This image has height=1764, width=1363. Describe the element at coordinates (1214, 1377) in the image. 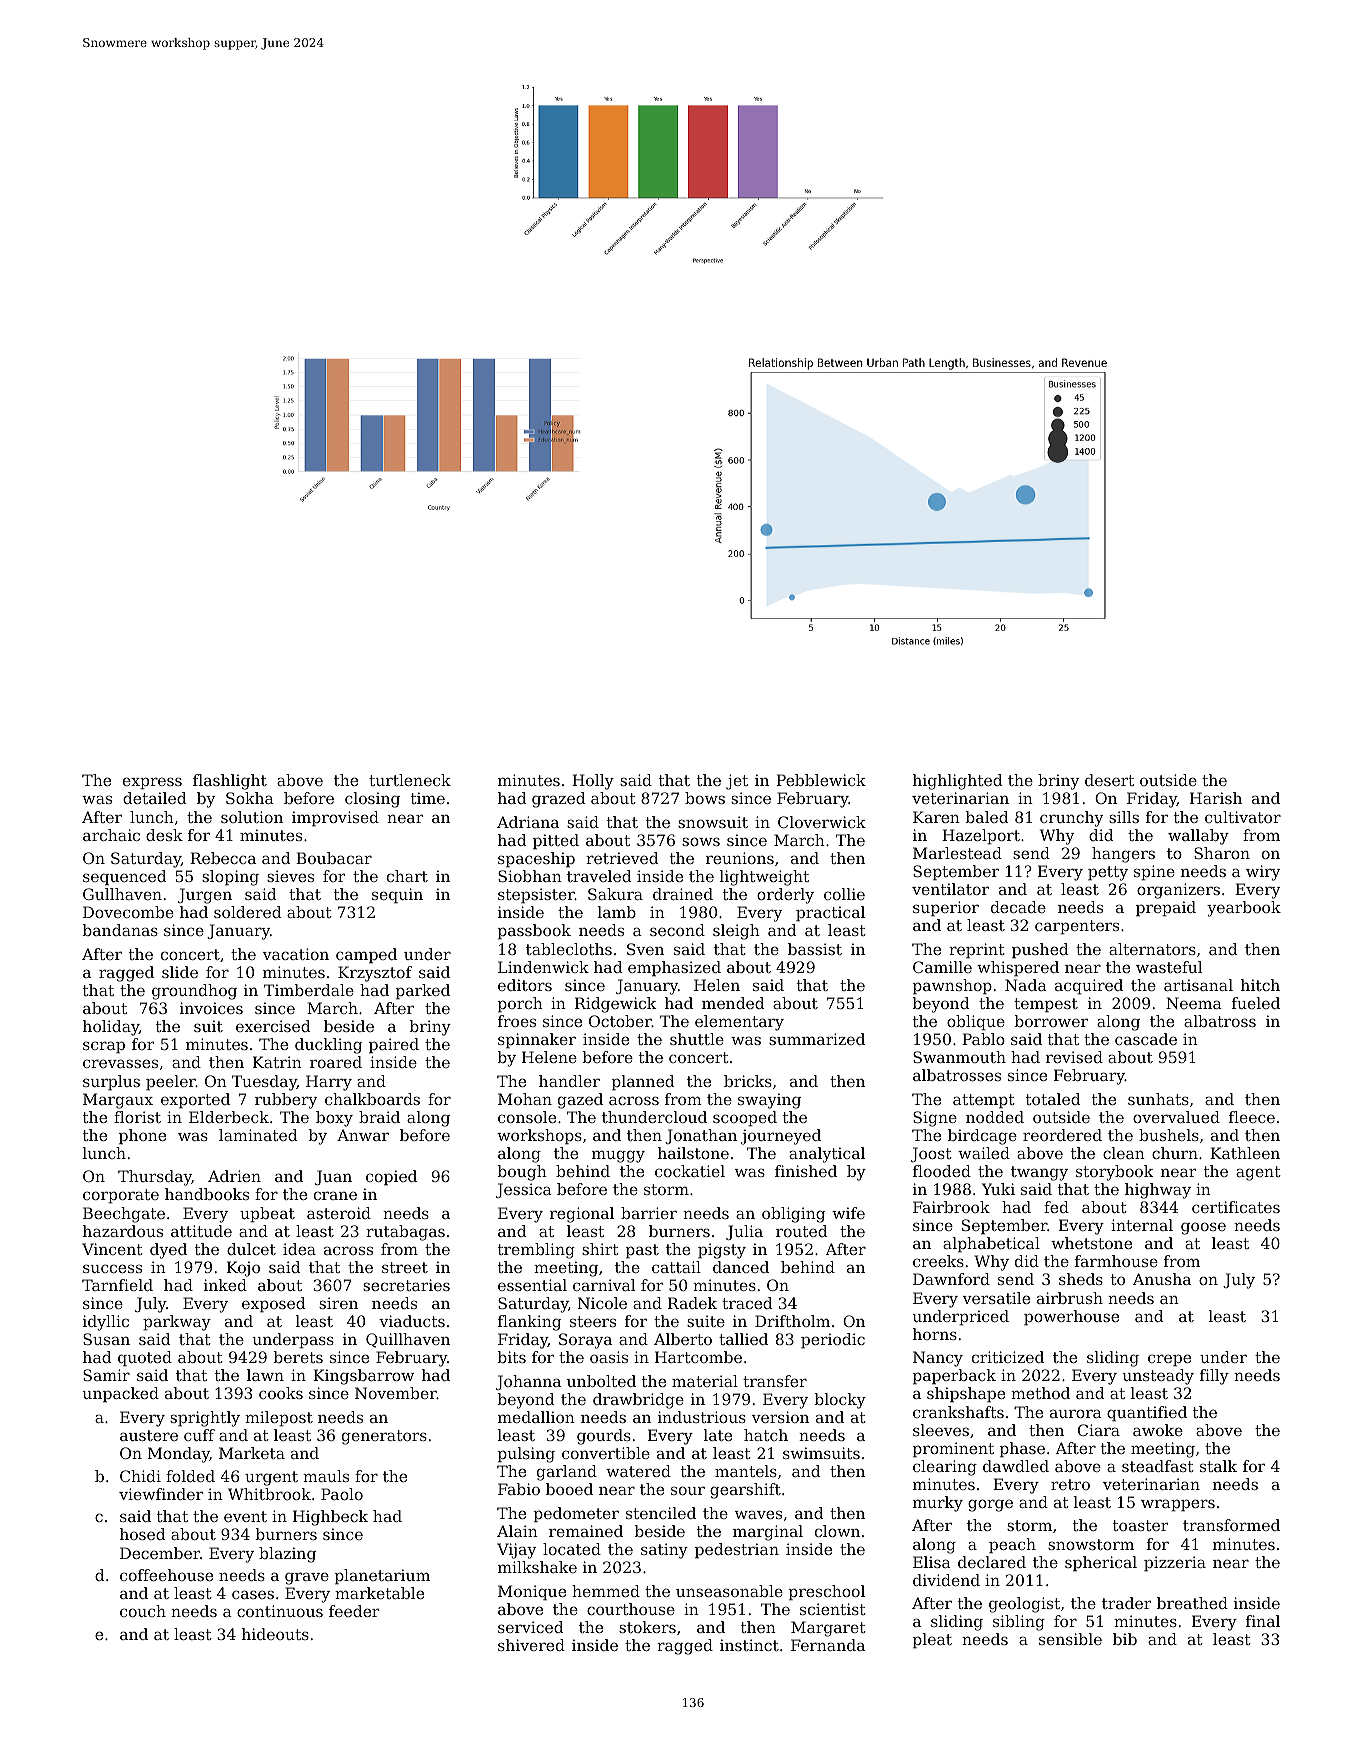

I see `filly` at that location.
